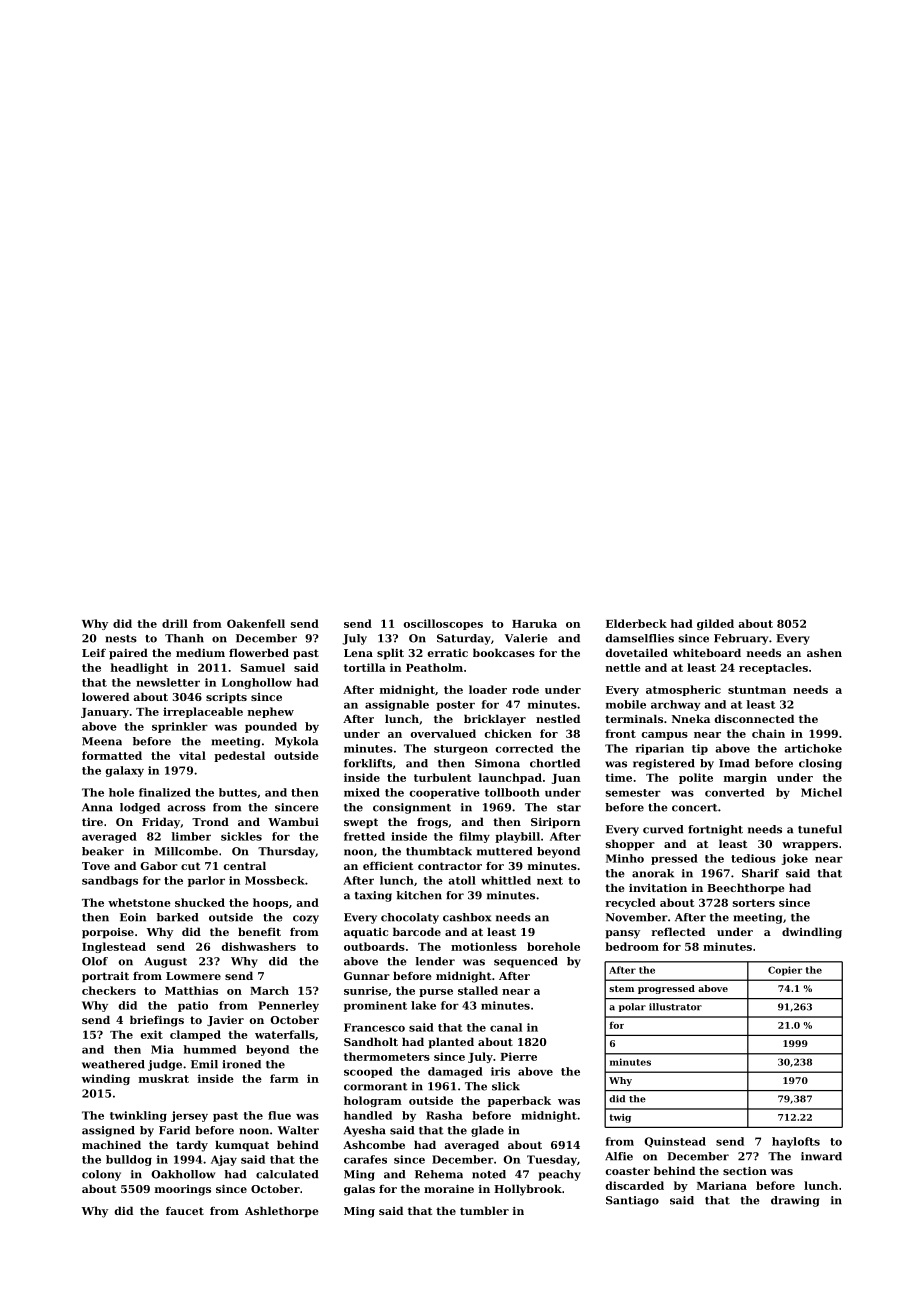 The height and width of the screenshot is (1308, 924). I want to click on curved, so click(663, 829).
